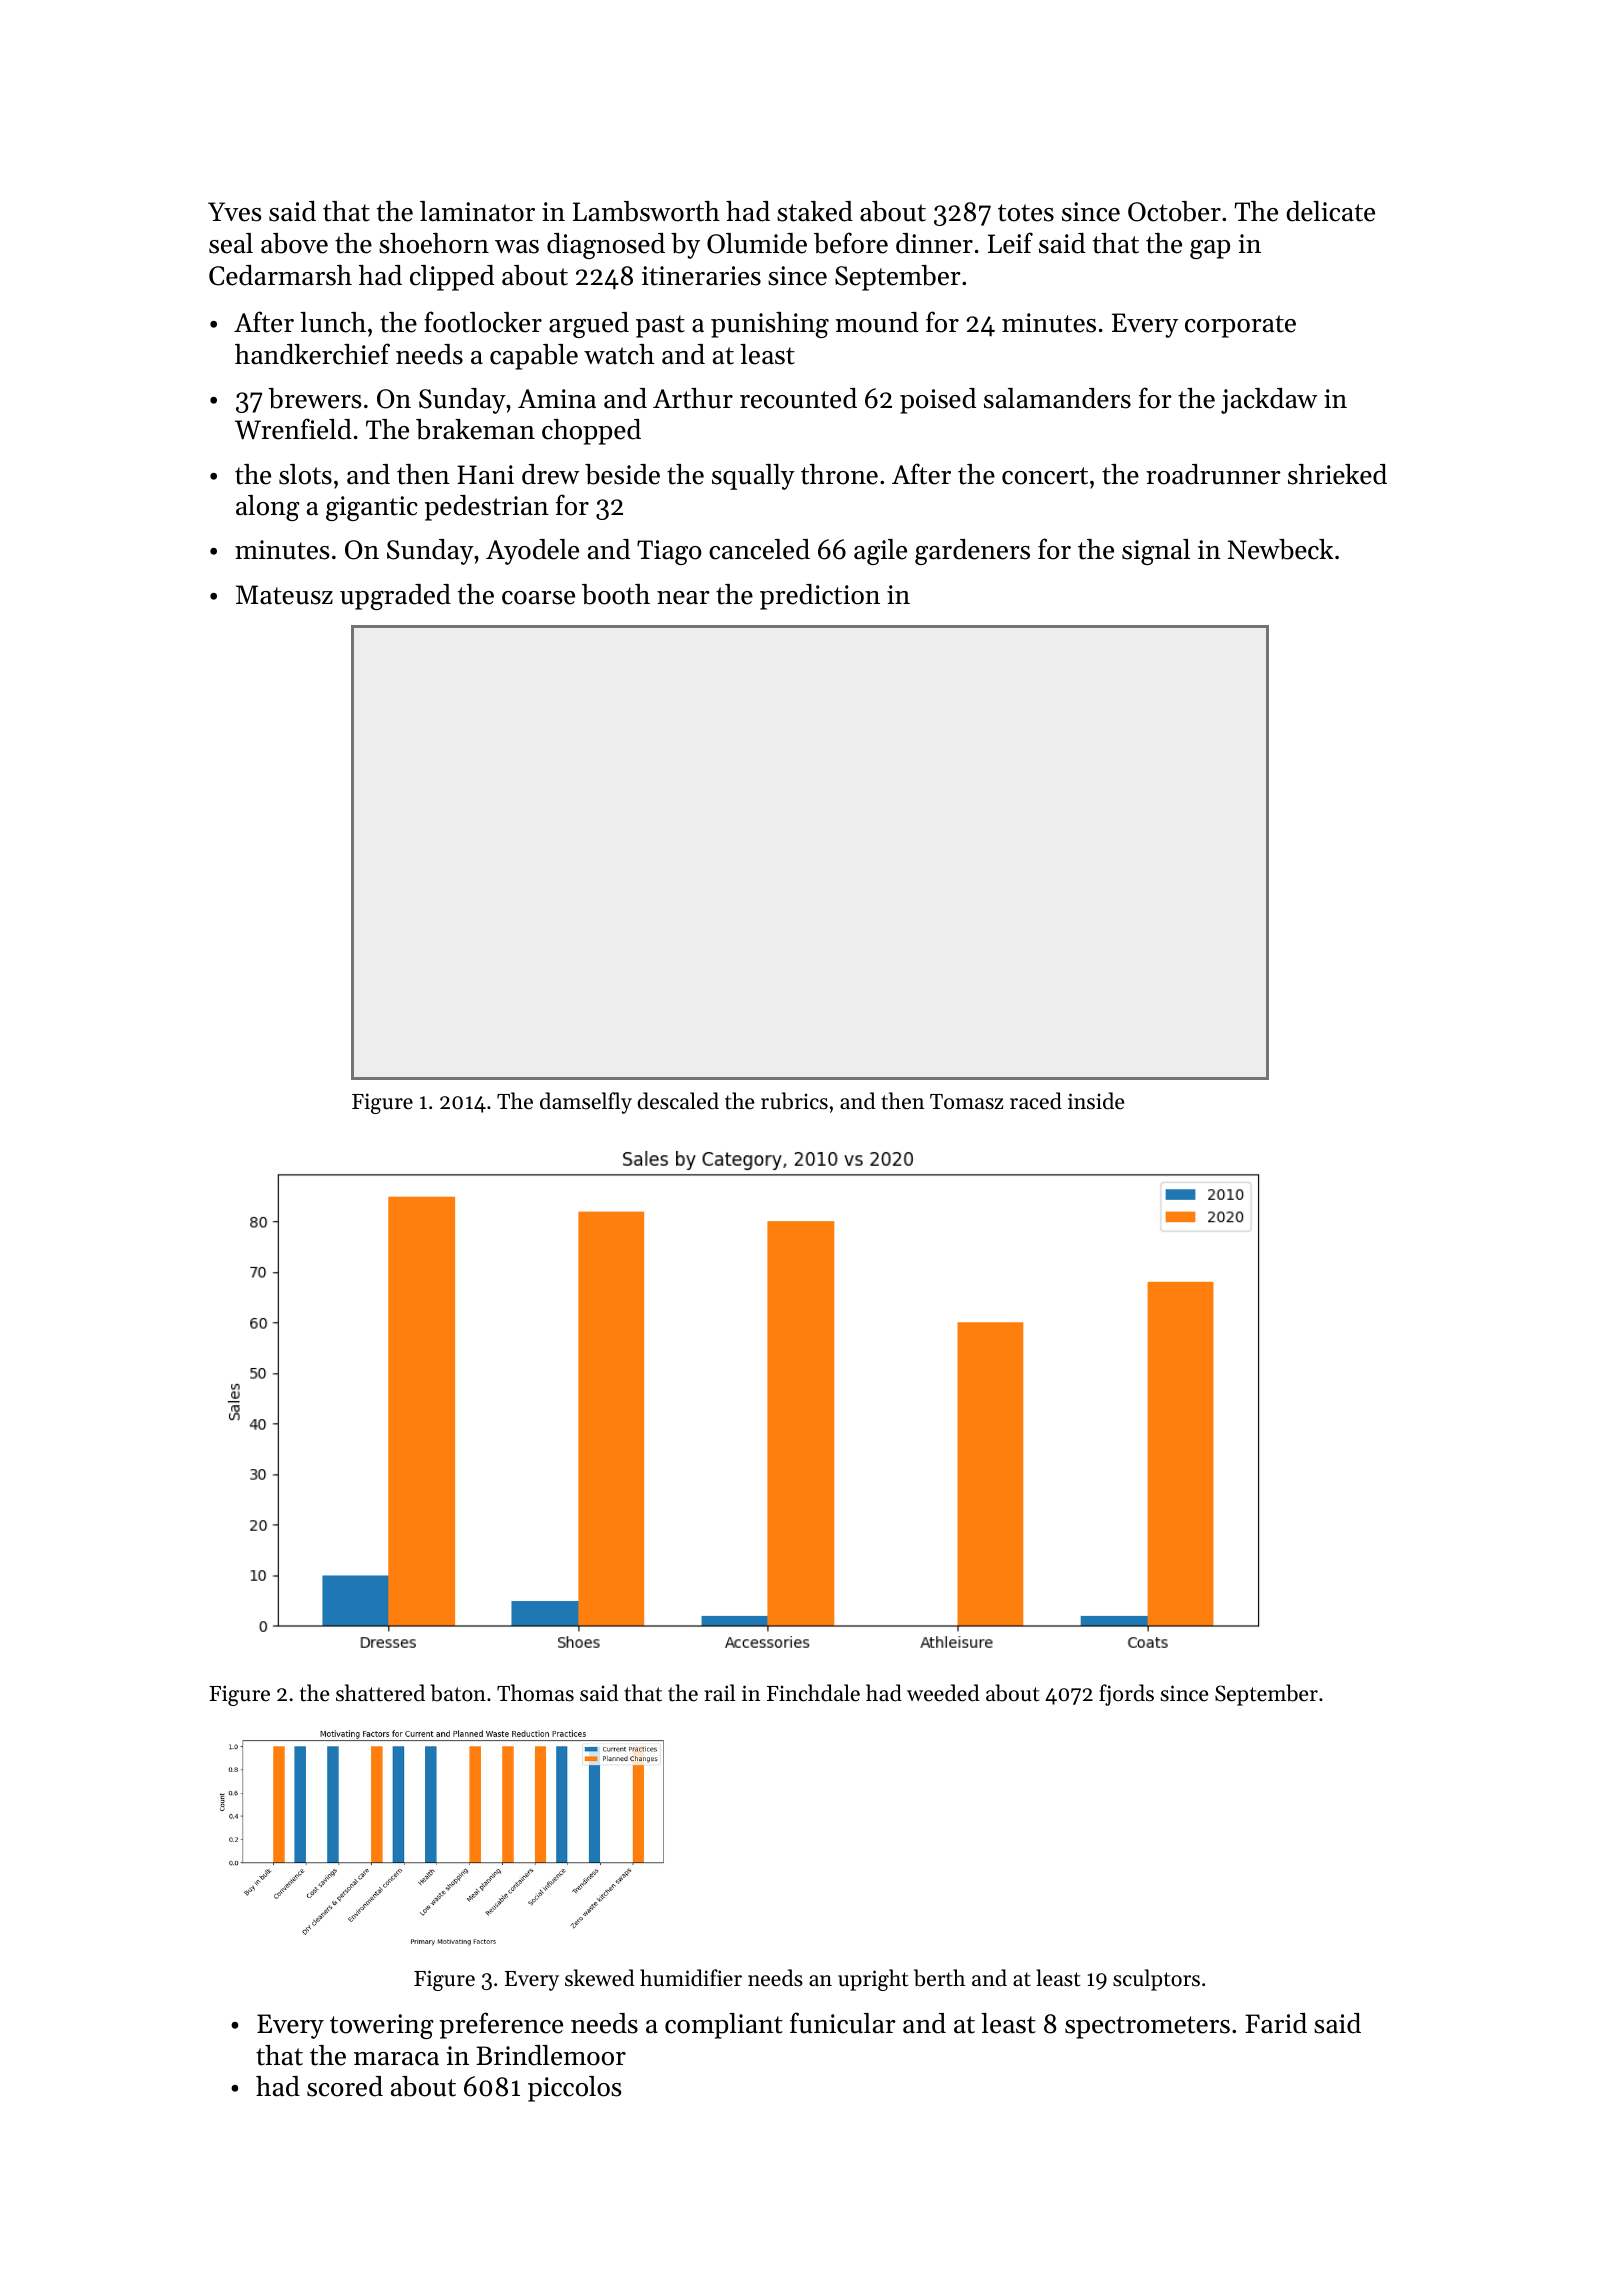  Describe the element at coordinates (586, 1103) in the image. I see `damselfly` at that location.
